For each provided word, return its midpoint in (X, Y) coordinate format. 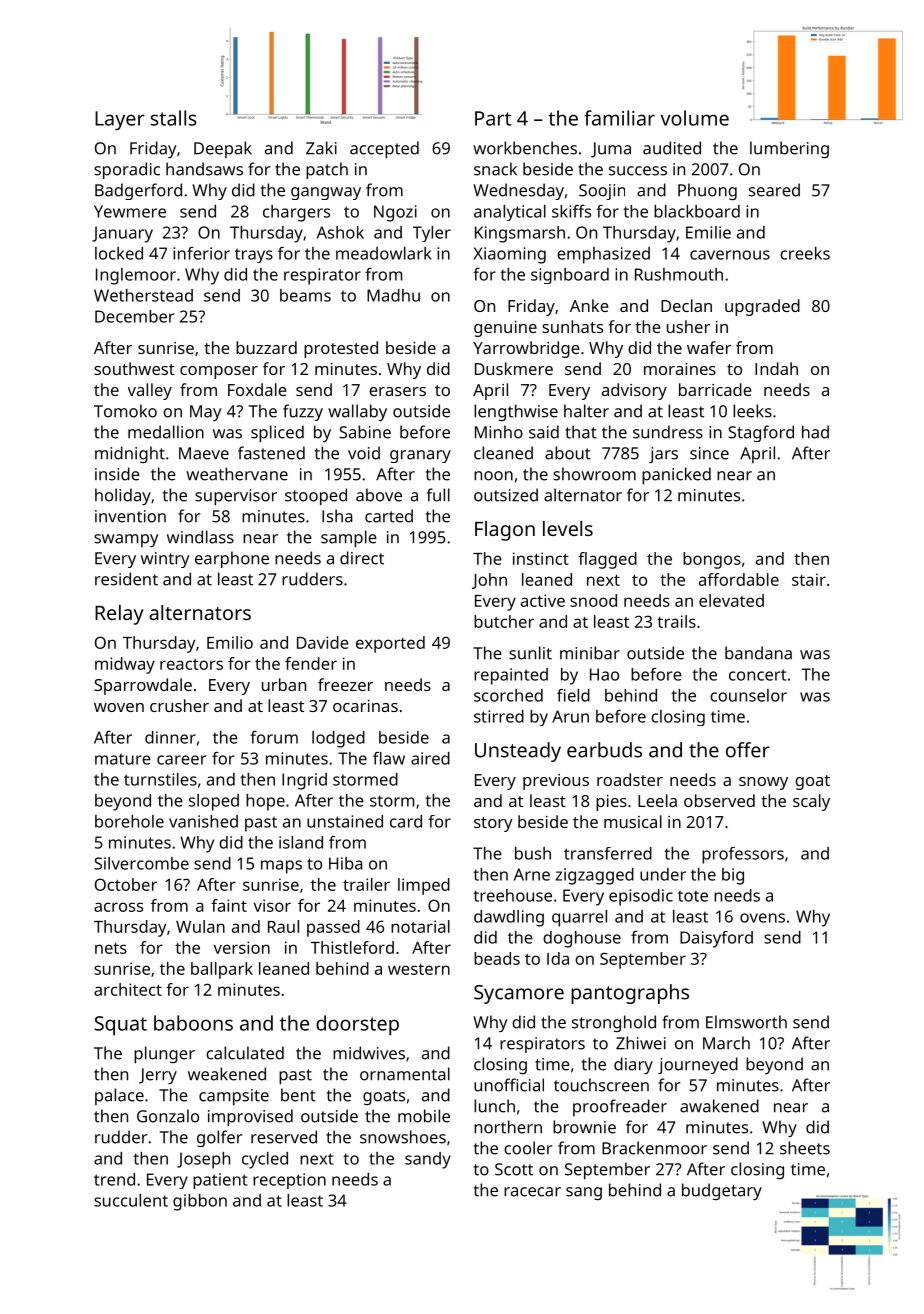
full (438, 495)
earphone (232, 559)
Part (493, 118)
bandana (758, 653)
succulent (131, 1200)
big (733, 876)
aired (430, 758)
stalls (174, 118)
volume (694, 118)
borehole (129, 821)
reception (289, 1181)
